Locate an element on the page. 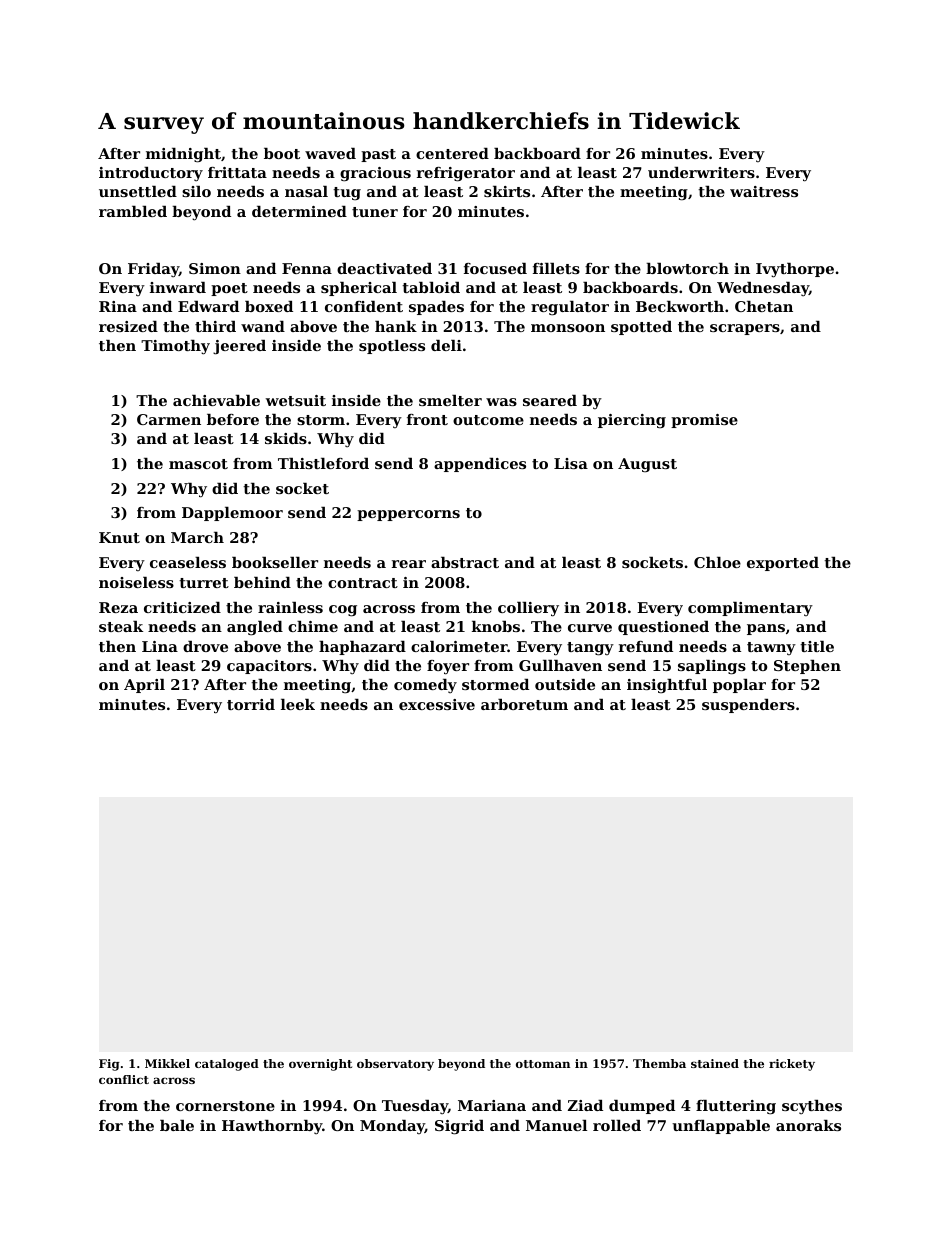  Mikkel is located at coordinates (167, 1063).
